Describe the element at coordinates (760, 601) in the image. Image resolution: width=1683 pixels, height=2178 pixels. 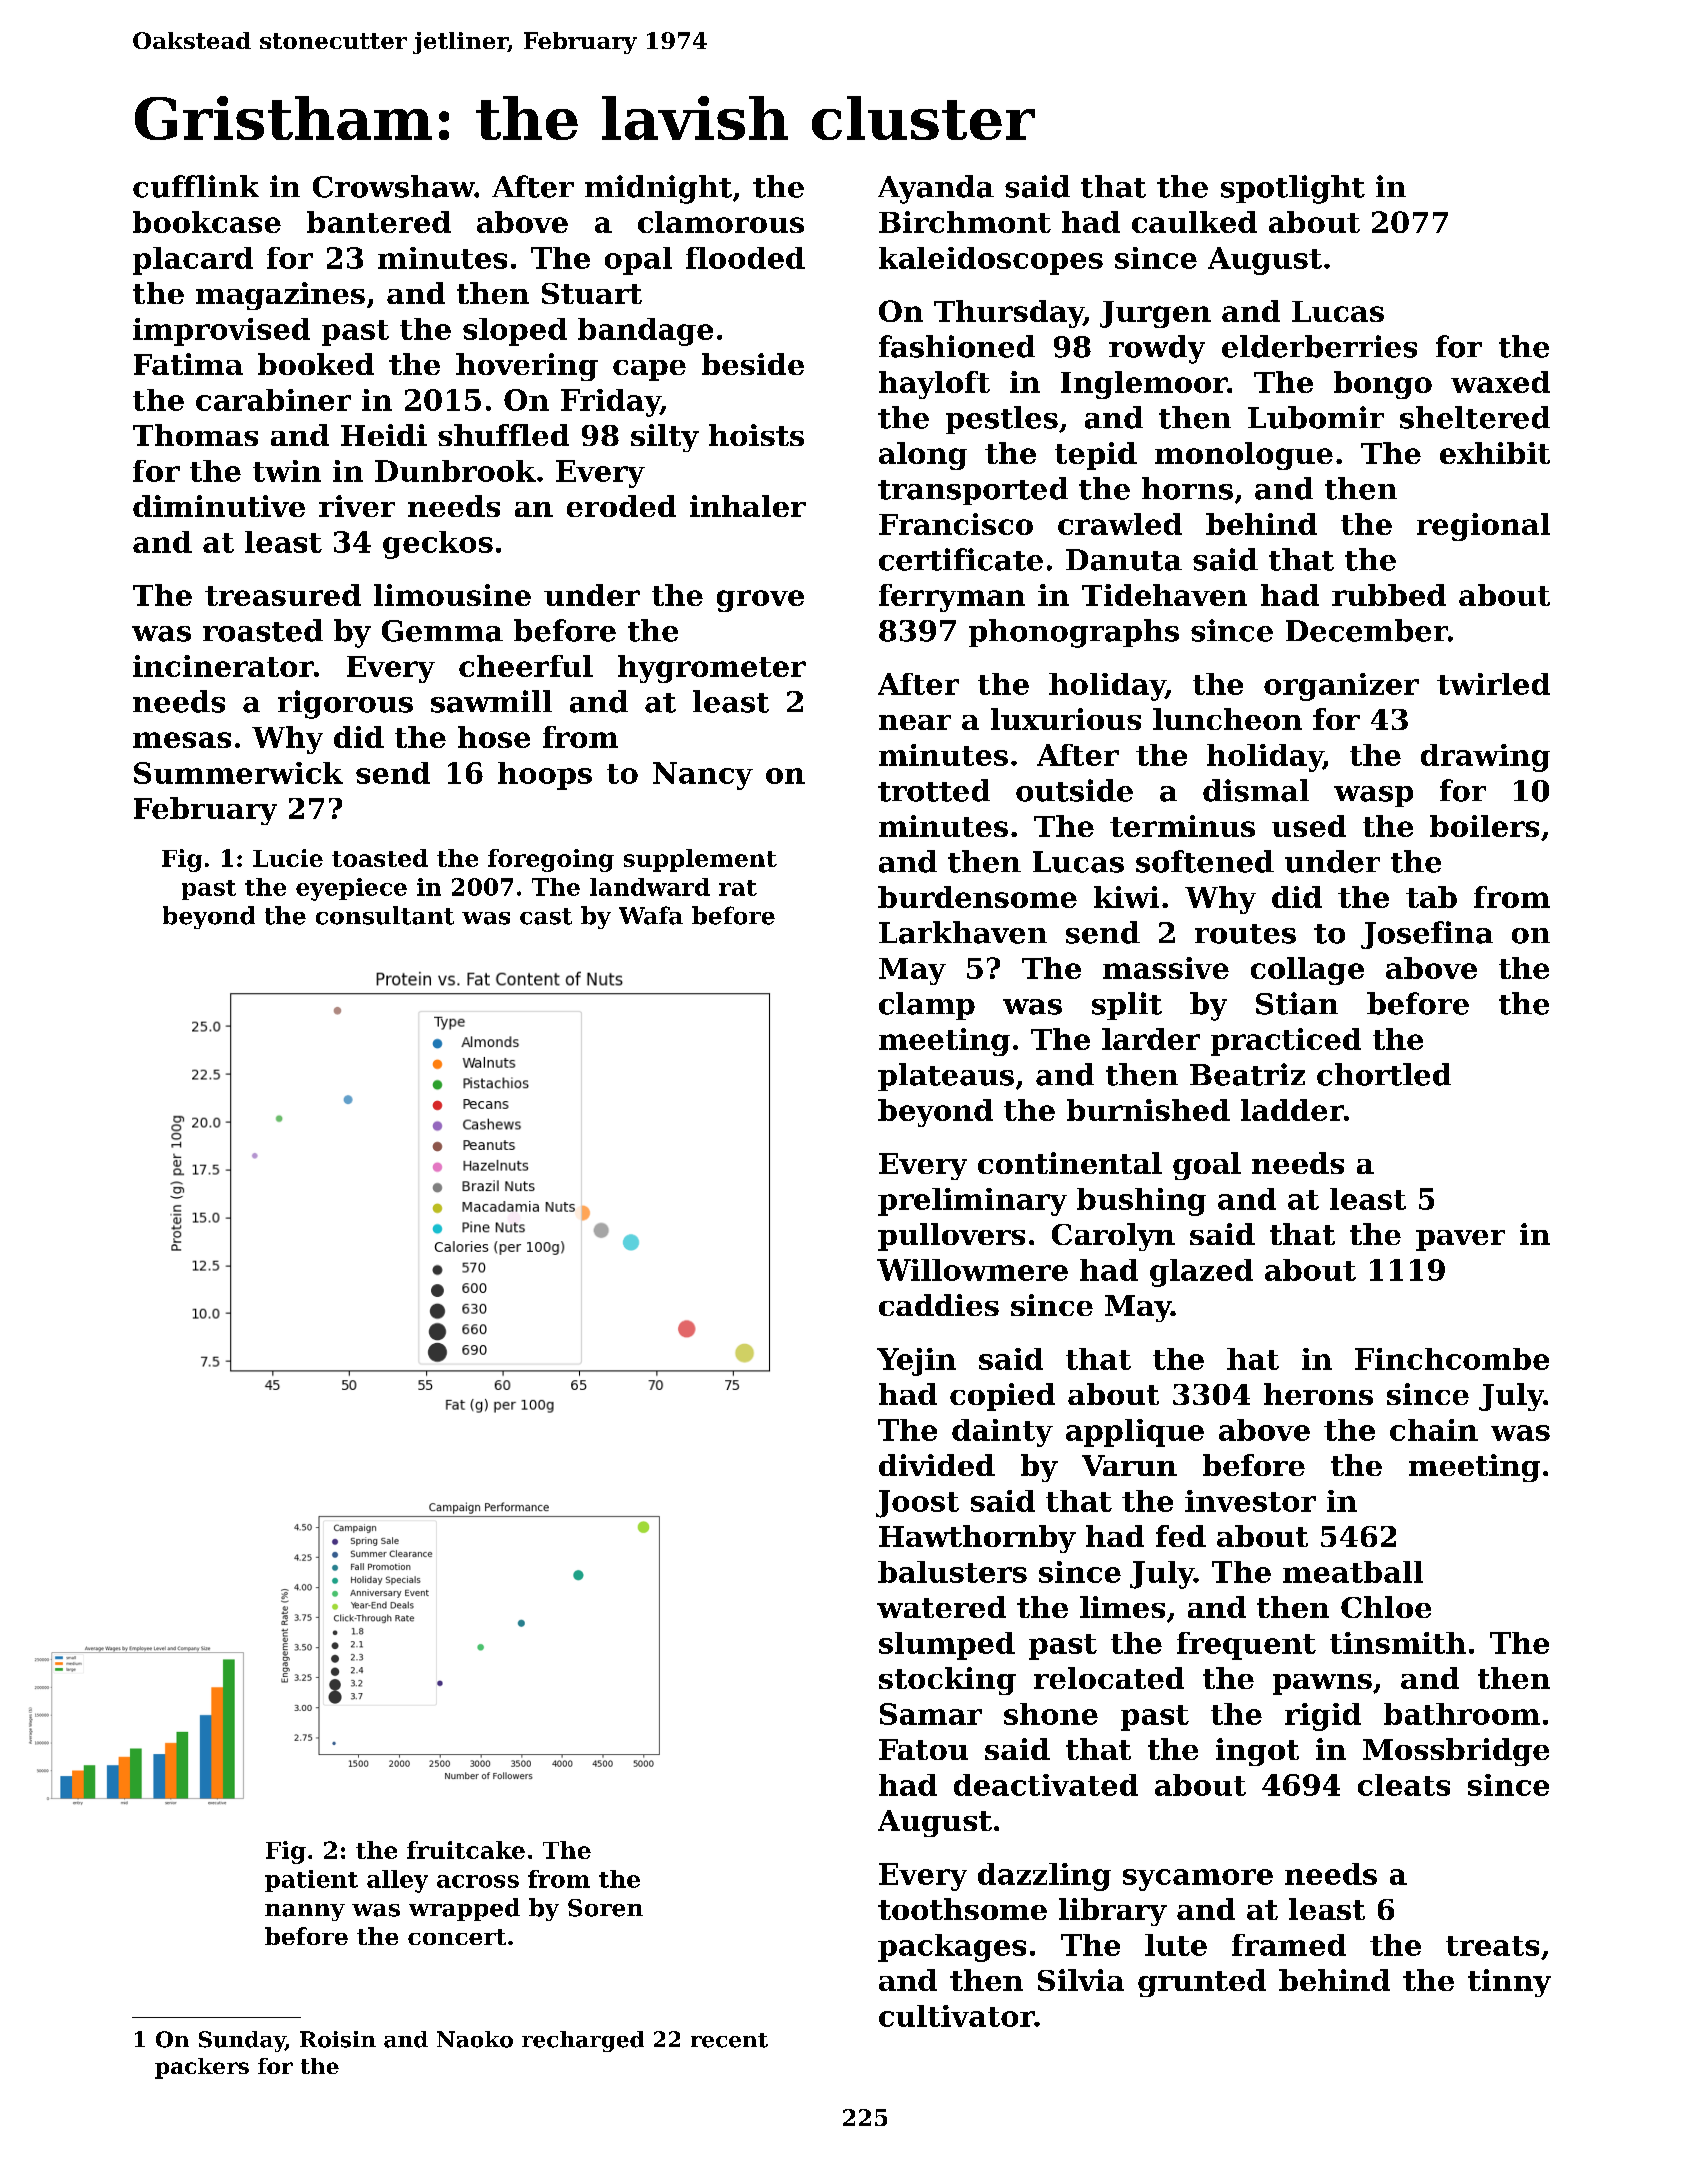
I see `grove` at that location.
